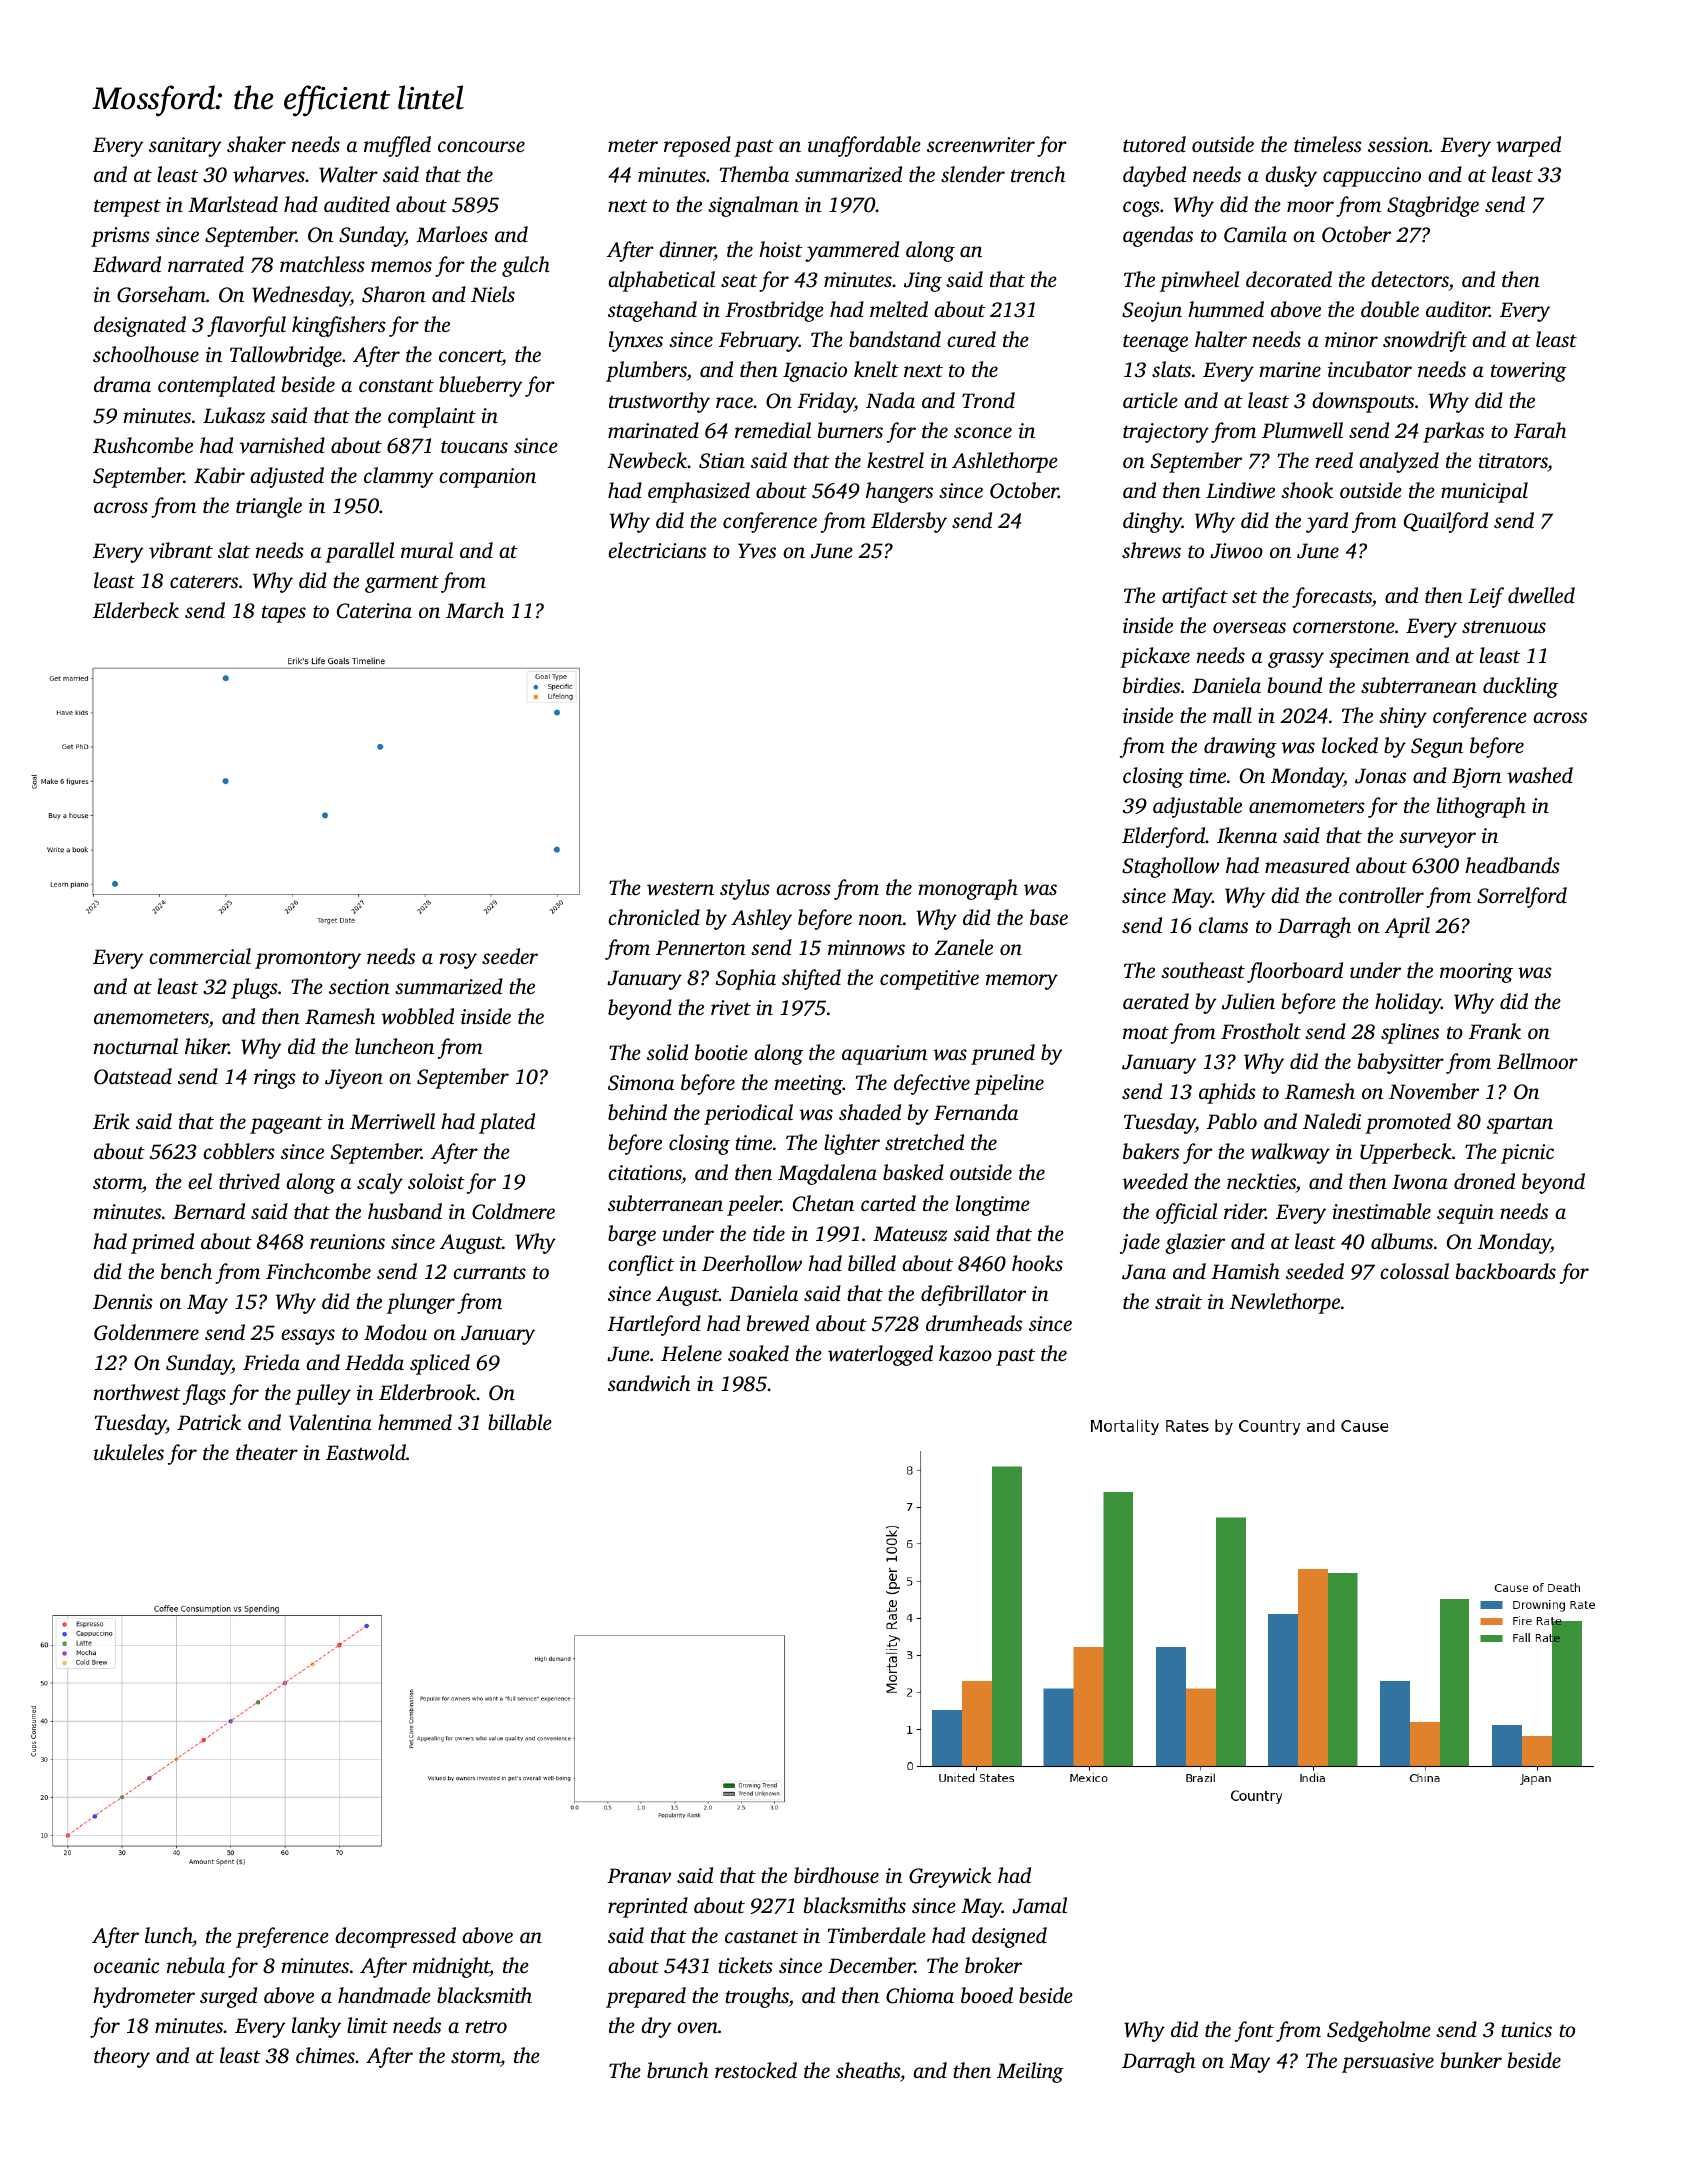 Image resolution: width=1683 pixels, height=2178 pixels. Describe the element at coordinates (1520, 1125) in the document. I see `spartan` at that location.
